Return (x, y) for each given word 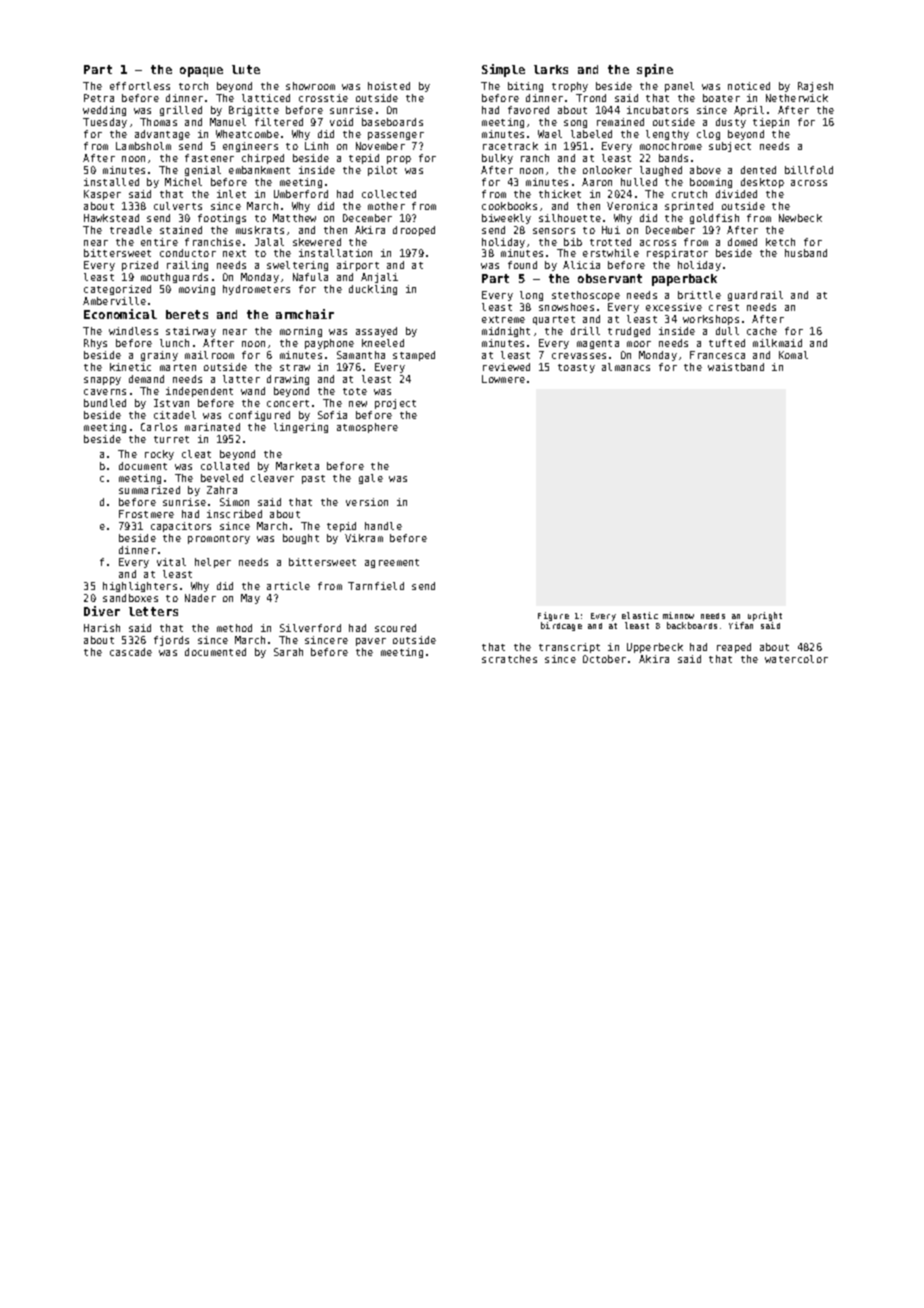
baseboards (392, 122)
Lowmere (503, 379)
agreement (392, 563)
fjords (171, 641)
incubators (657, 110)
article (288, 586)
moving (197, 290)
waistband (736, 367)
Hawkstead (111, 218)
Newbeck (800, 218)
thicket (560, 194)
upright (765, 616)
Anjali (379, 278)
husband (806, 253)
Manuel (228, 122)
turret (171, 439)
